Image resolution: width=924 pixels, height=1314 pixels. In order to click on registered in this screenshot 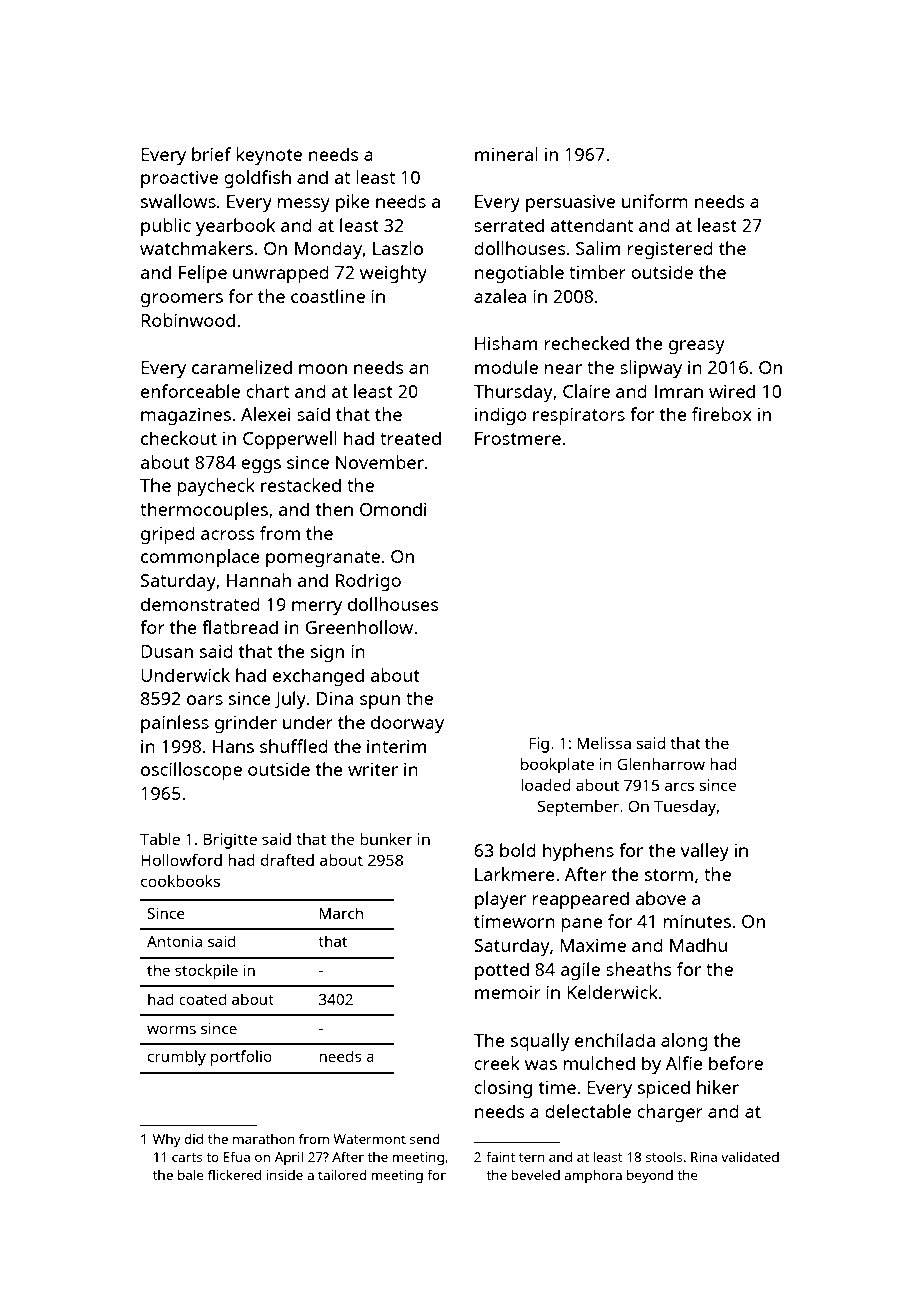, I will do `click(670, 250)`.
